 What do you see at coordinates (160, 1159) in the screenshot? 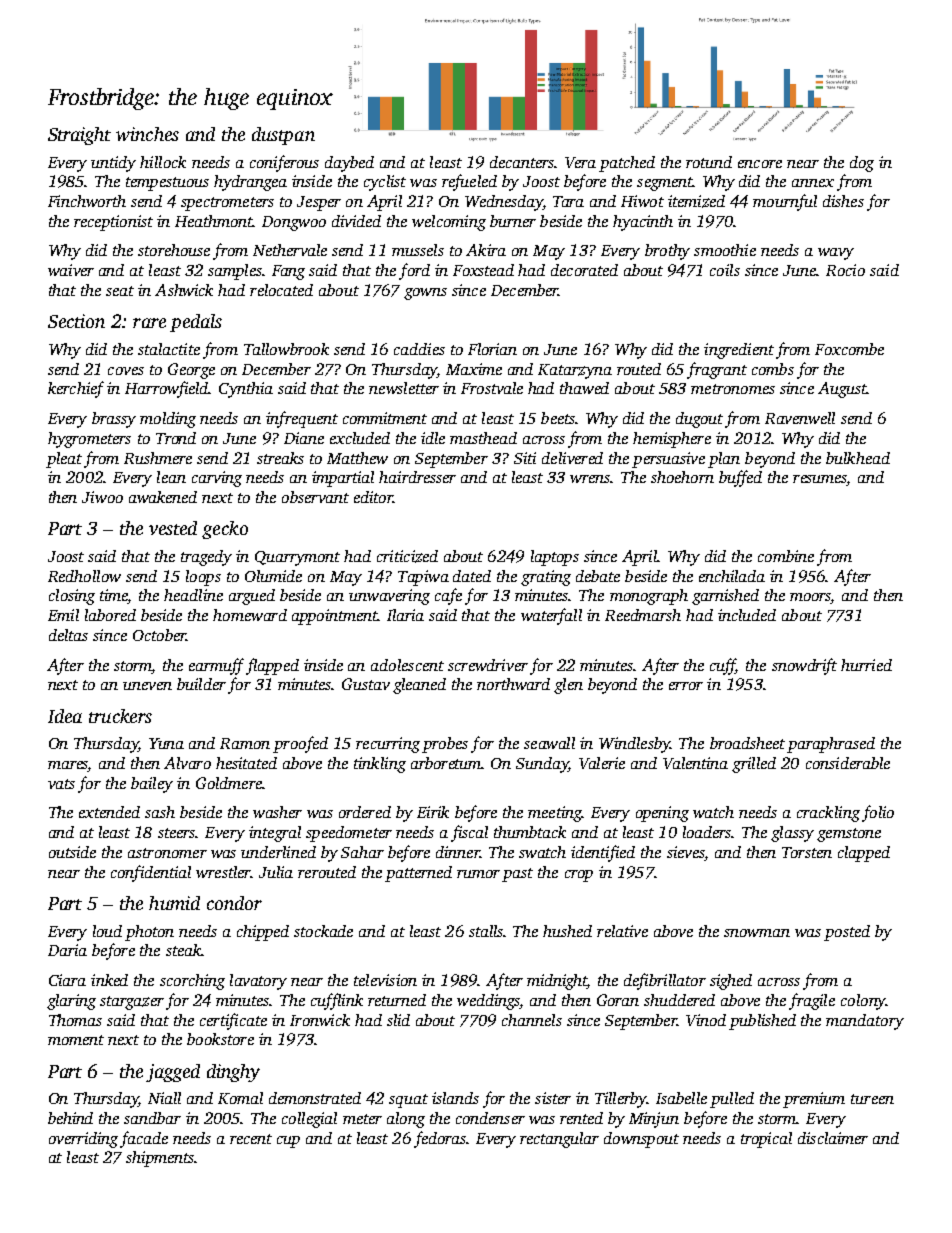
I see `shipments` at bounding box center [160, 1159].
